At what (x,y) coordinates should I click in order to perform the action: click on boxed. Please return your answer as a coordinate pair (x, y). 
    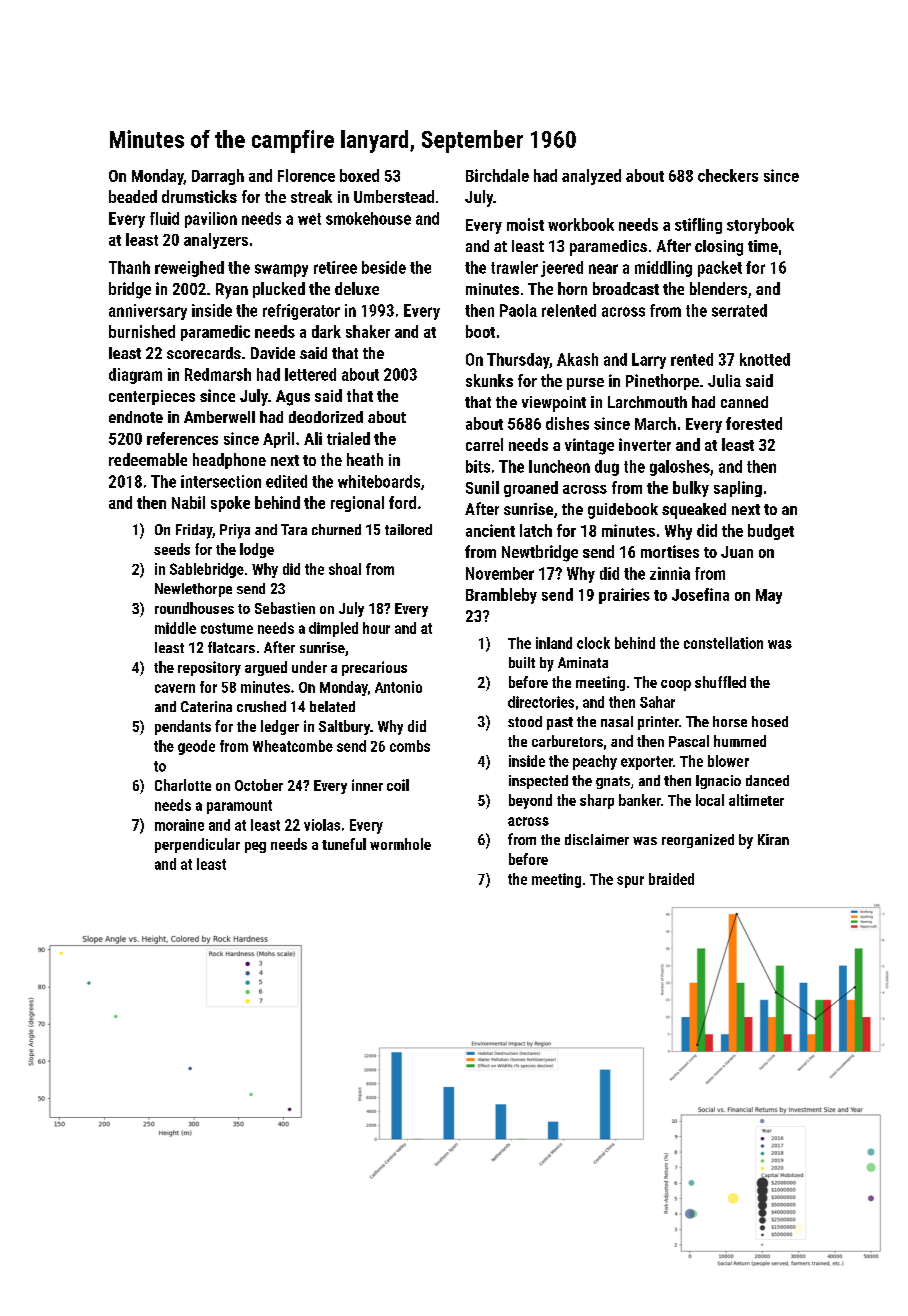
    Looking at the image, I should click on (359, 175).
